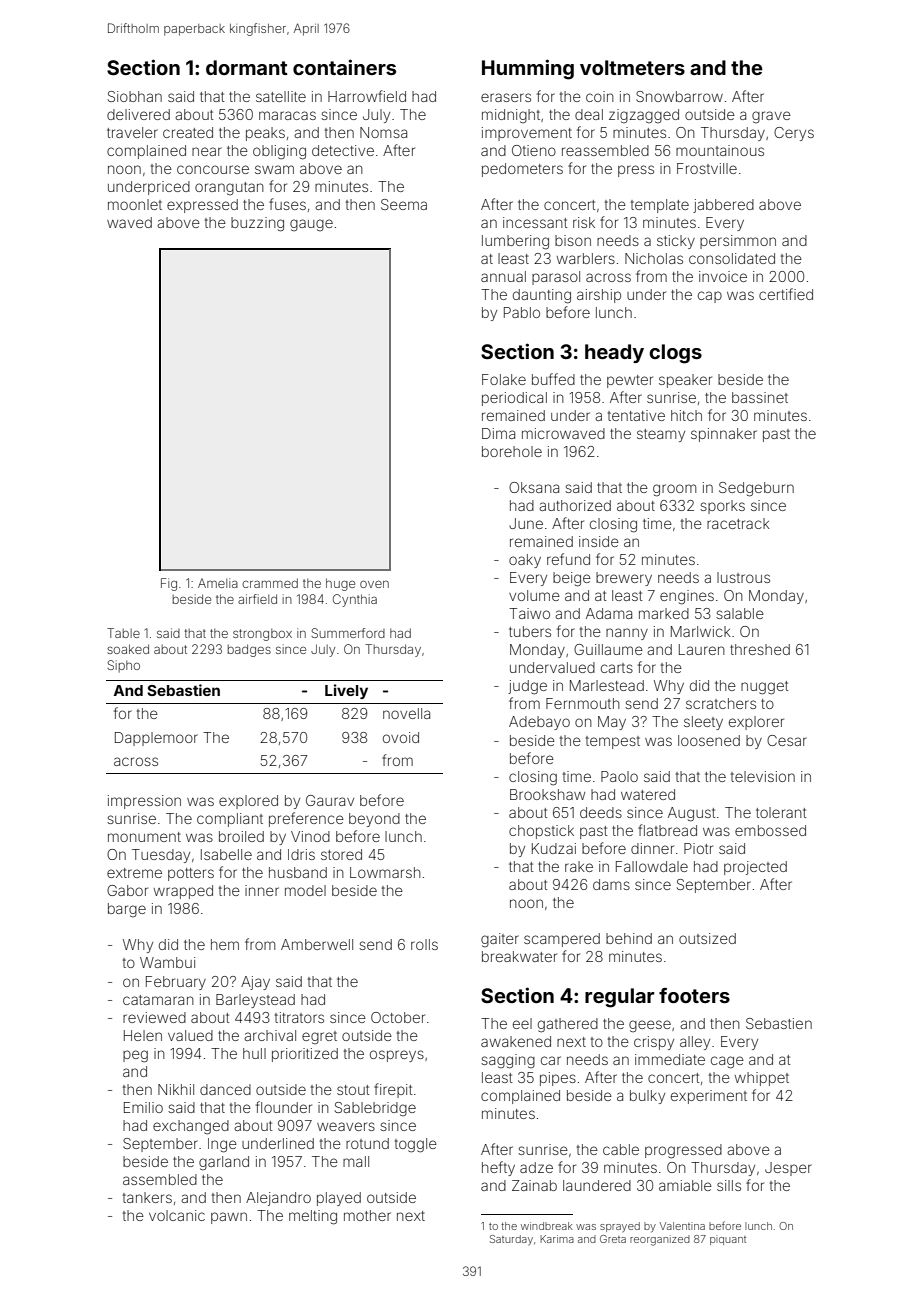 This page has height=1308, width=924. What do you see at coordinates (528, 69) in the page?
I see `Humming` at bounding box center [528, 69].
